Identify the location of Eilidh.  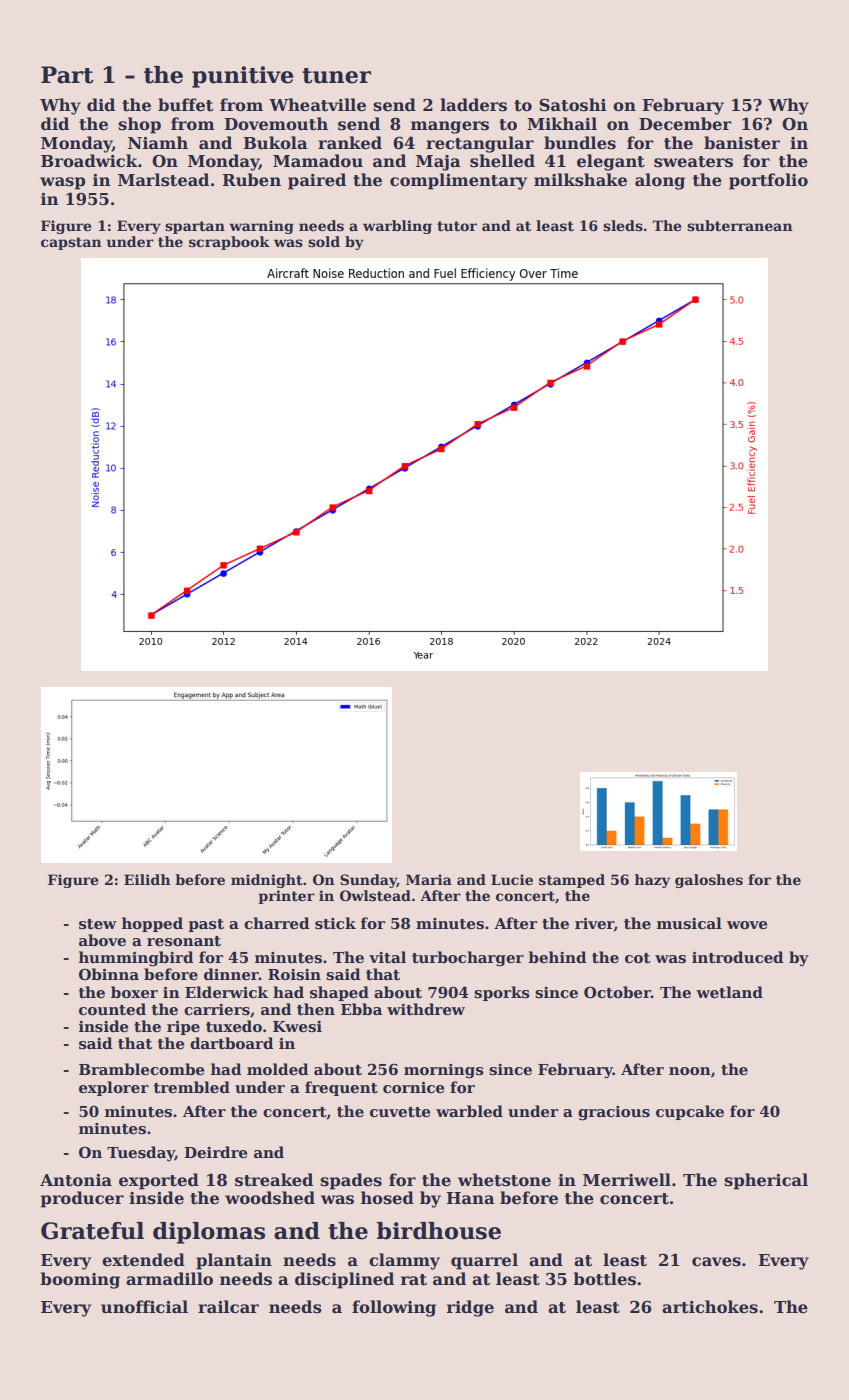
(147, 879).
